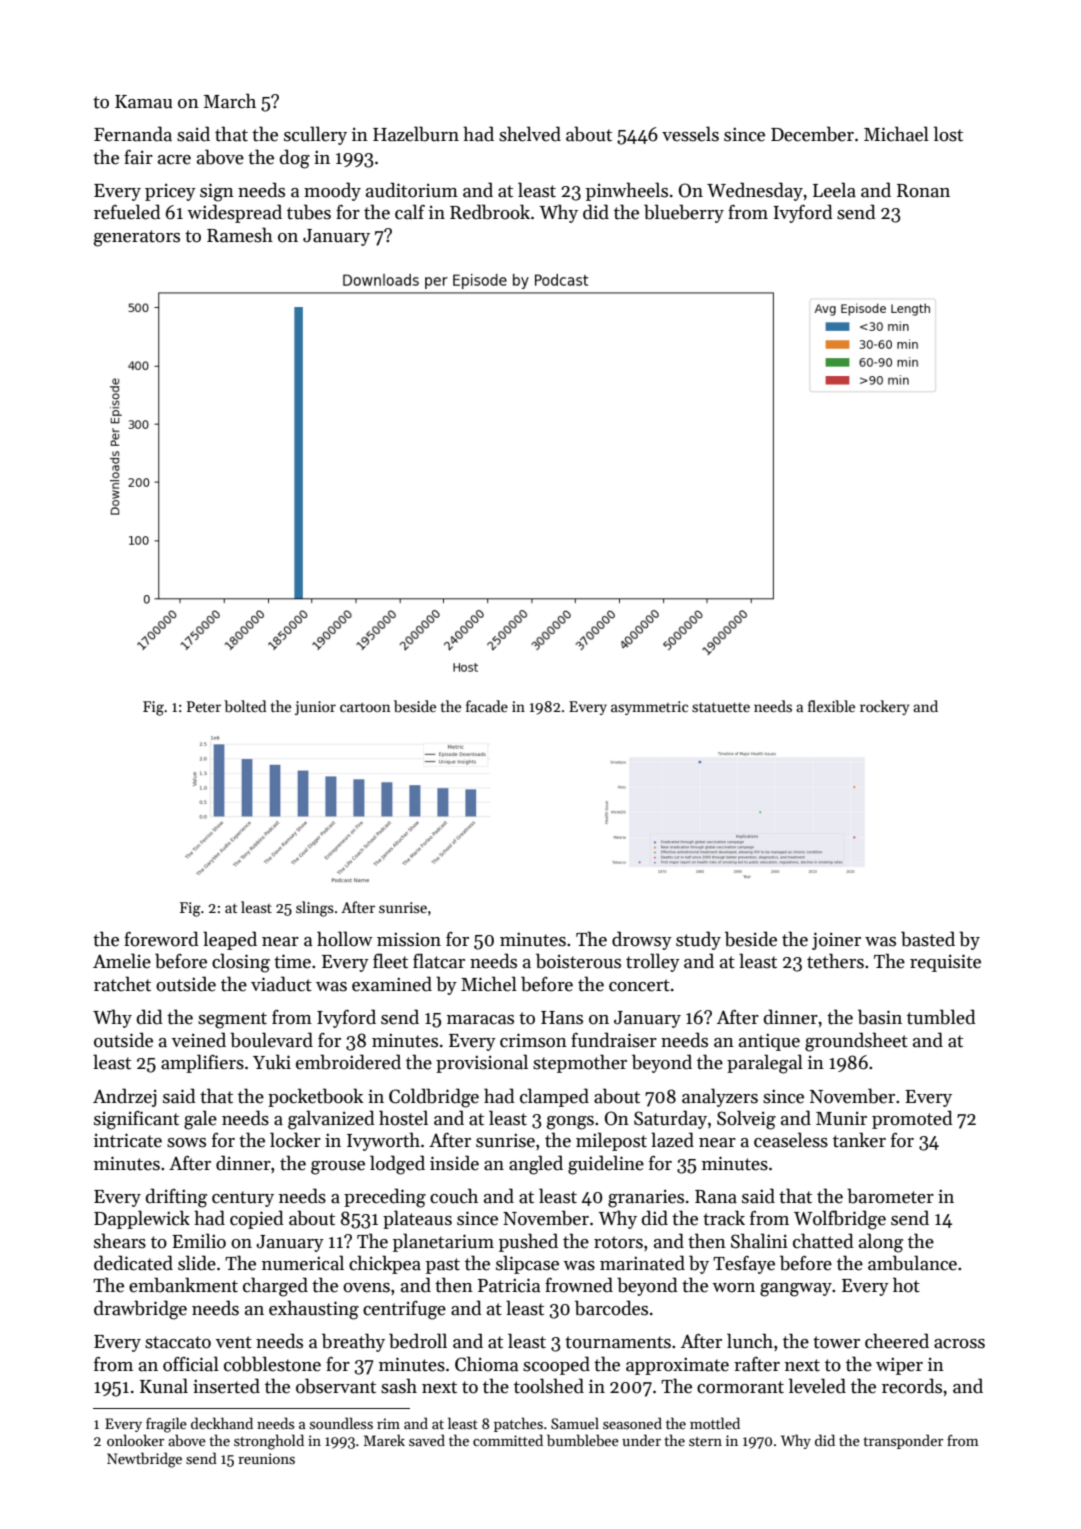 Image resolution: width=1081 pixels, height=1529 pixels. I want to click on pinwheels, so click(627, 191).
